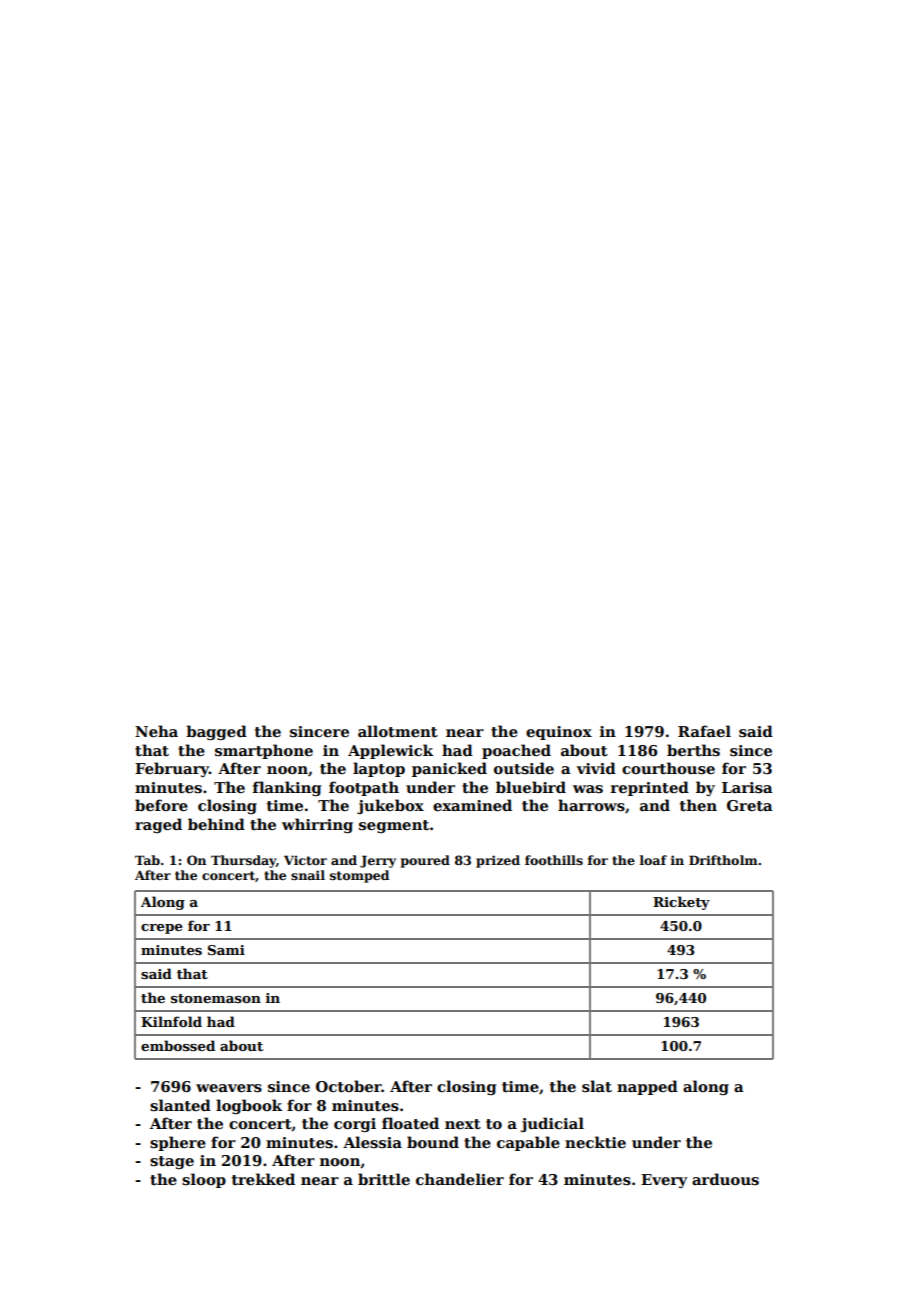 Image resolution: width=908 pixels, height=1316 pixels. Describe the element at coordinates (178, 1143) in the screenshot. I see `sphere` at that location.
